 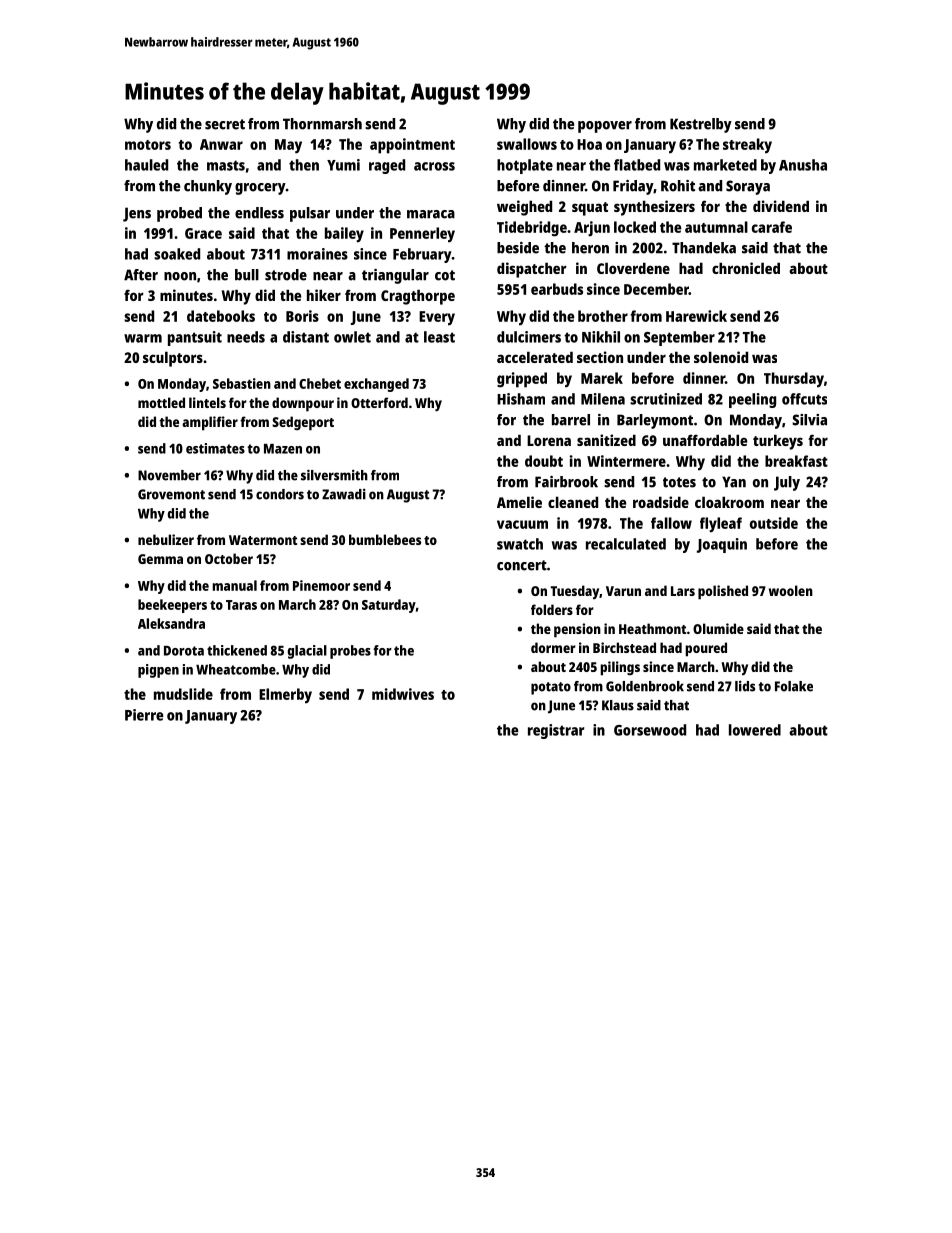 What do you see at coordinates (605, 127) in the image?
I see `popover` at bounding box center [605, 127].
